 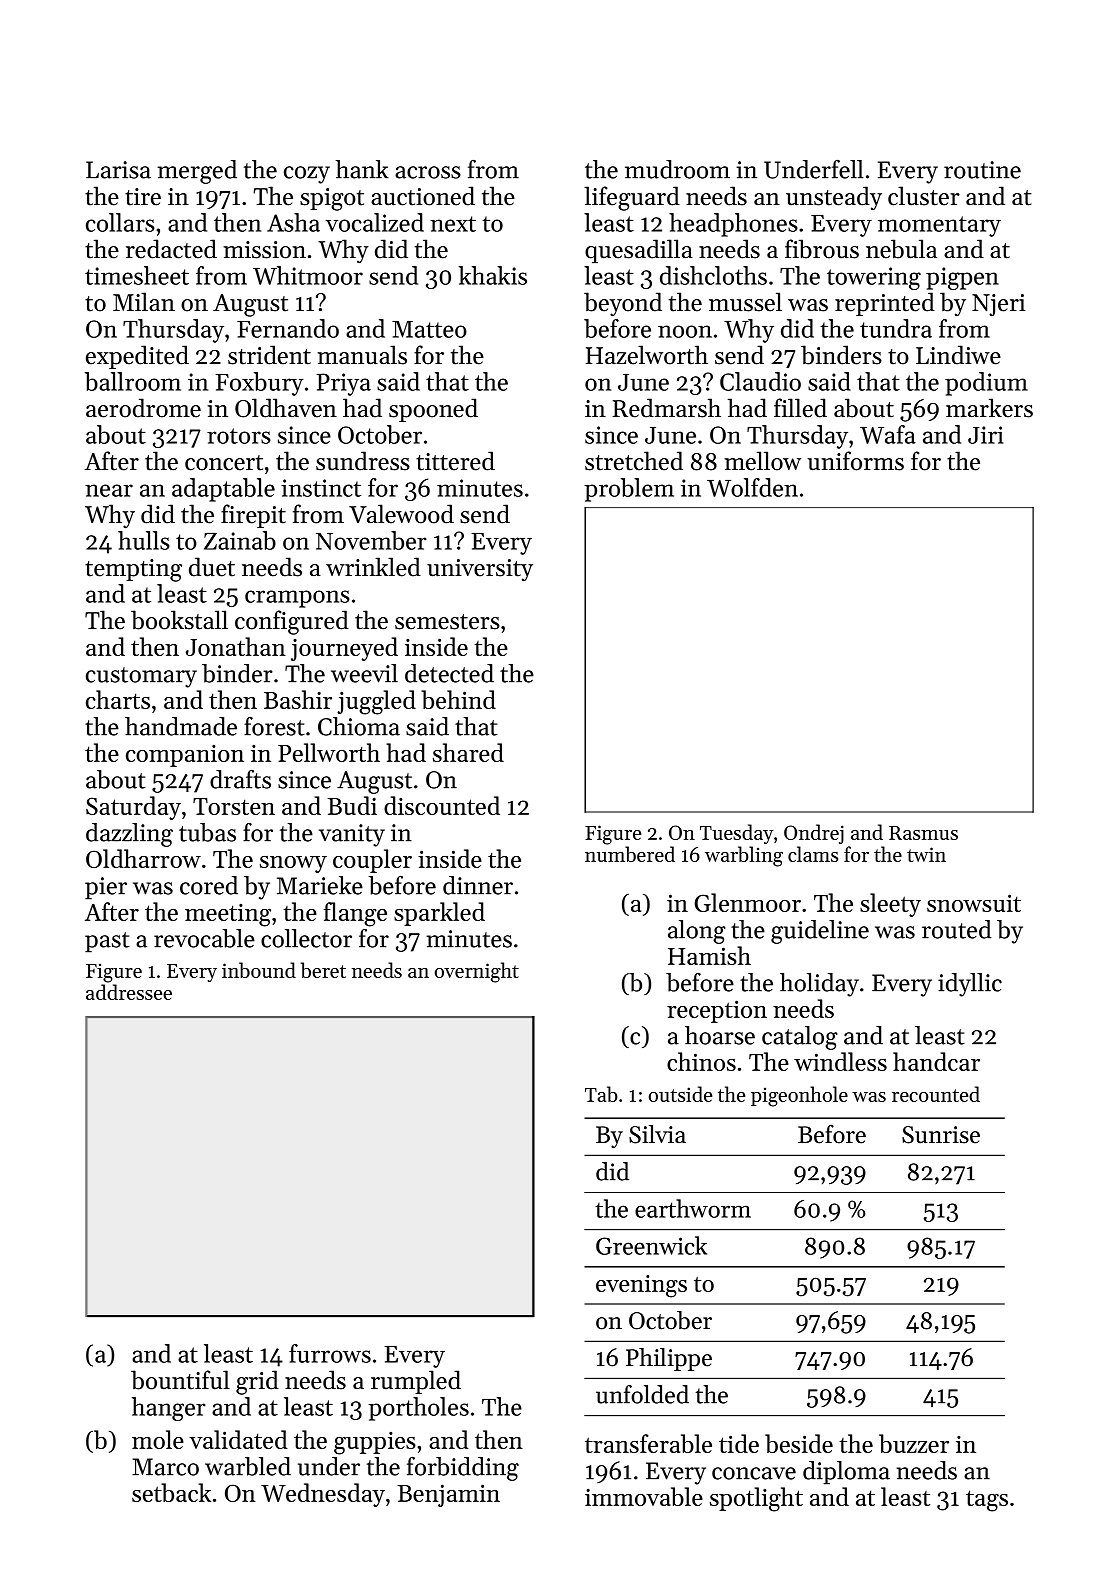 I want to click on Jiri, so click(x=986, y=435).
